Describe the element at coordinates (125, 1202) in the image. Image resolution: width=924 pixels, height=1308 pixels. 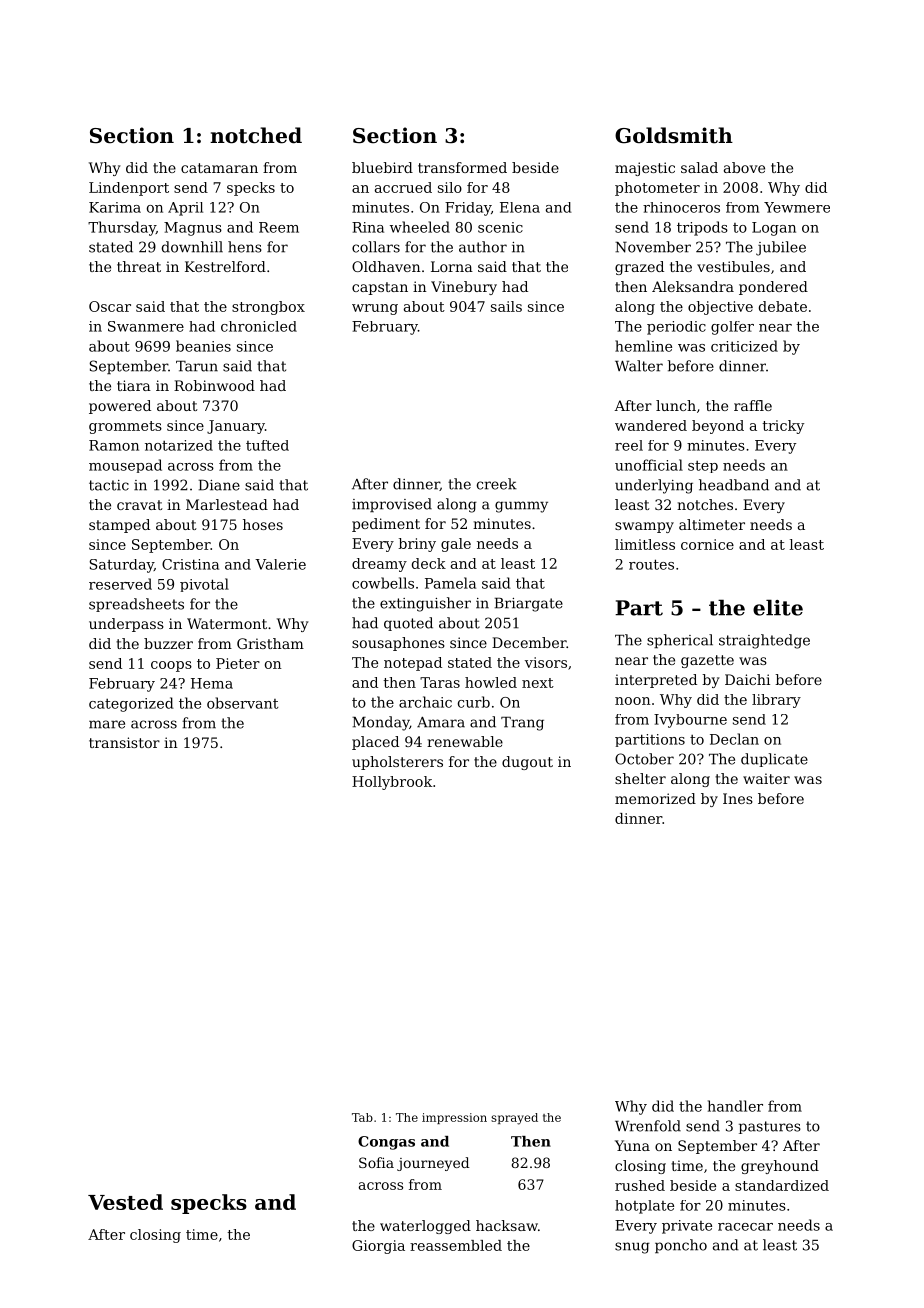
I see `Vested` at that location.
